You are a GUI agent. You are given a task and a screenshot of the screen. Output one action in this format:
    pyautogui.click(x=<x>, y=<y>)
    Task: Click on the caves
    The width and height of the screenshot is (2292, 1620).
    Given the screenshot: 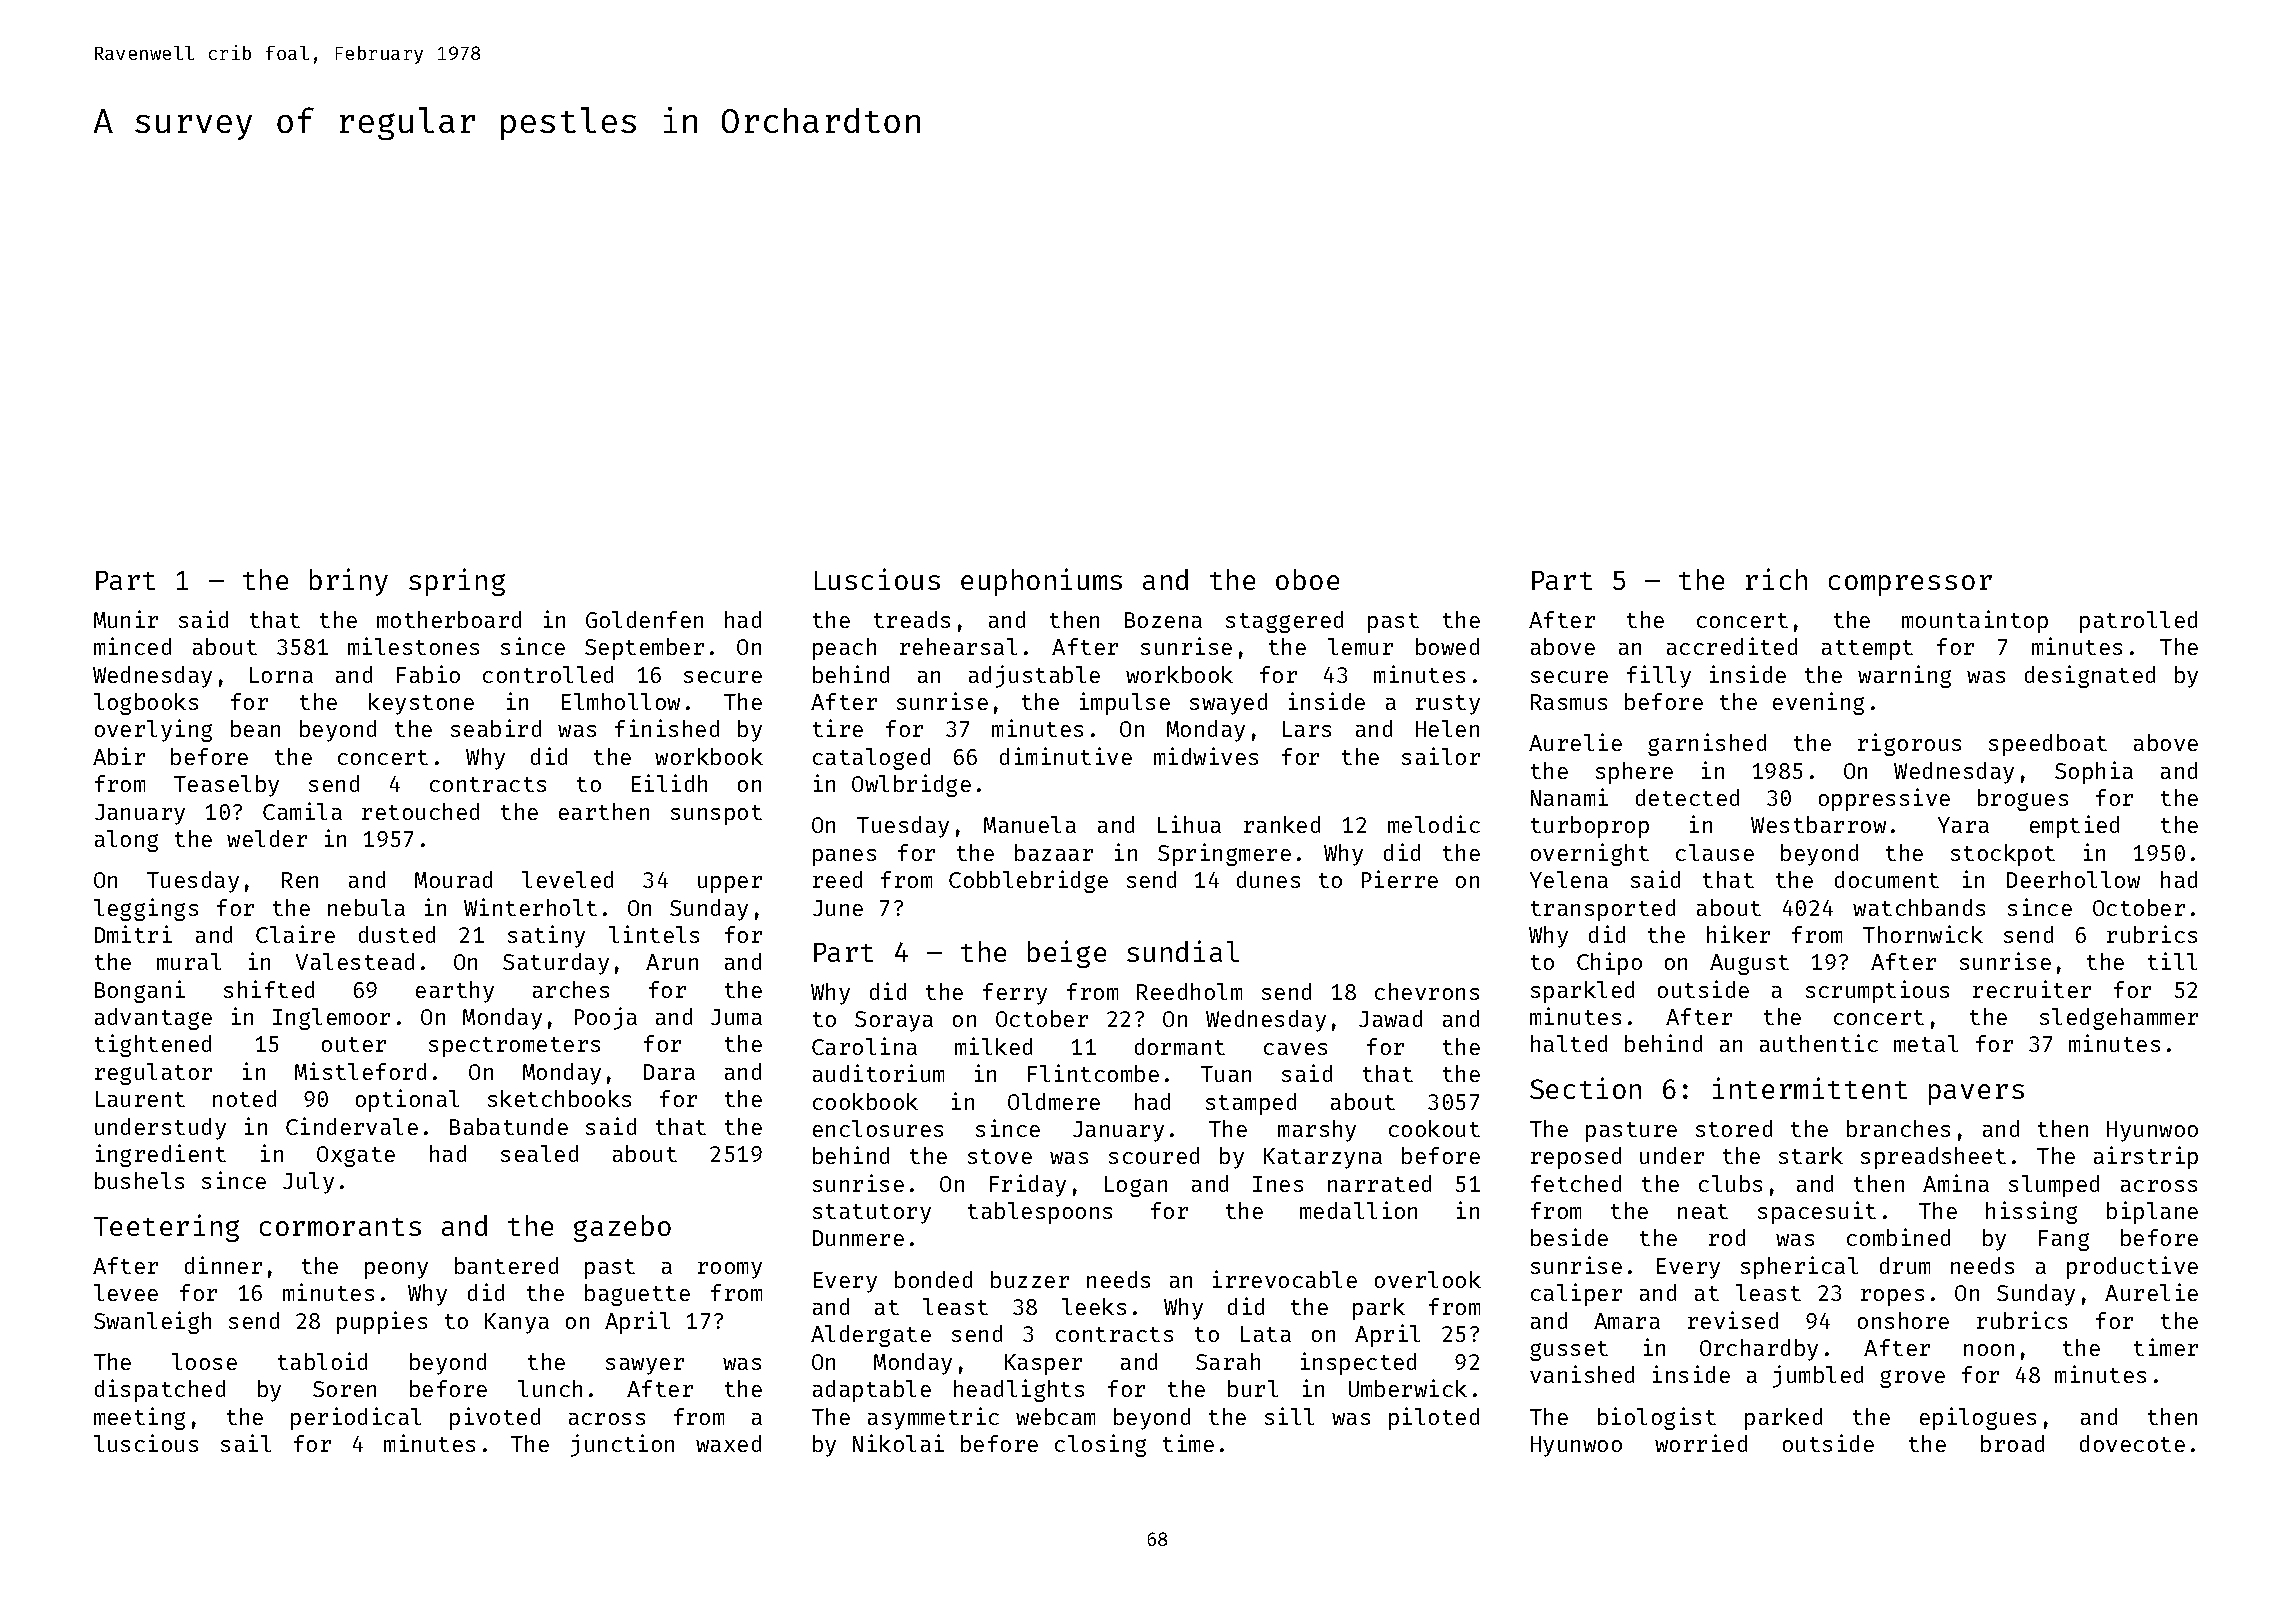 What is the action you would take?
    pyautogui.click(x=1295, y=1049)
